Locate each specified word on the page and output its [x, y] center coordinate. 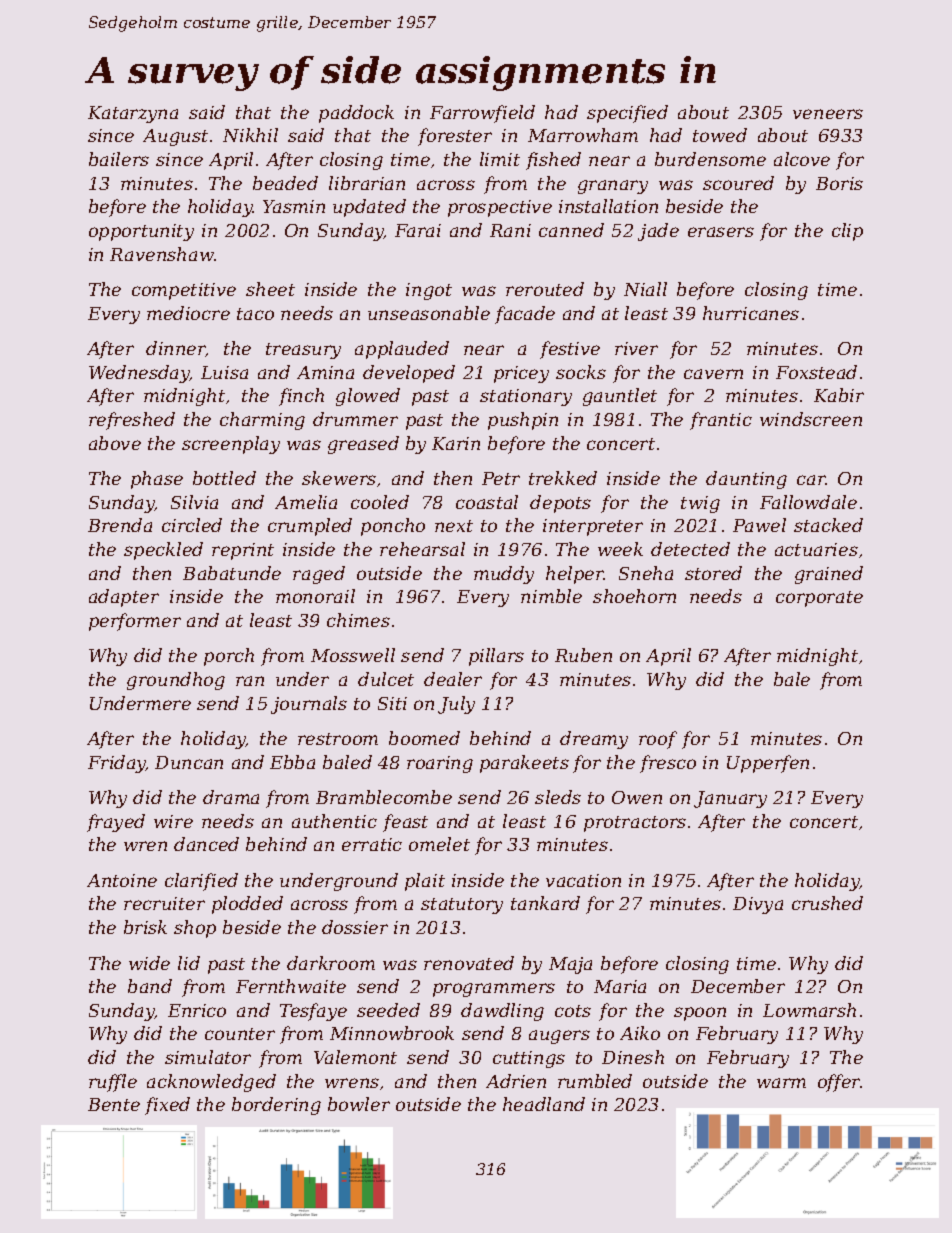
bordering [276, 1106]
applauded [402, 350]
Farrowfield [482, 114]
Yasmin [294, 206]
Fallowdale [808, 502]
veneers [828, 114]
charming [262, 421]
